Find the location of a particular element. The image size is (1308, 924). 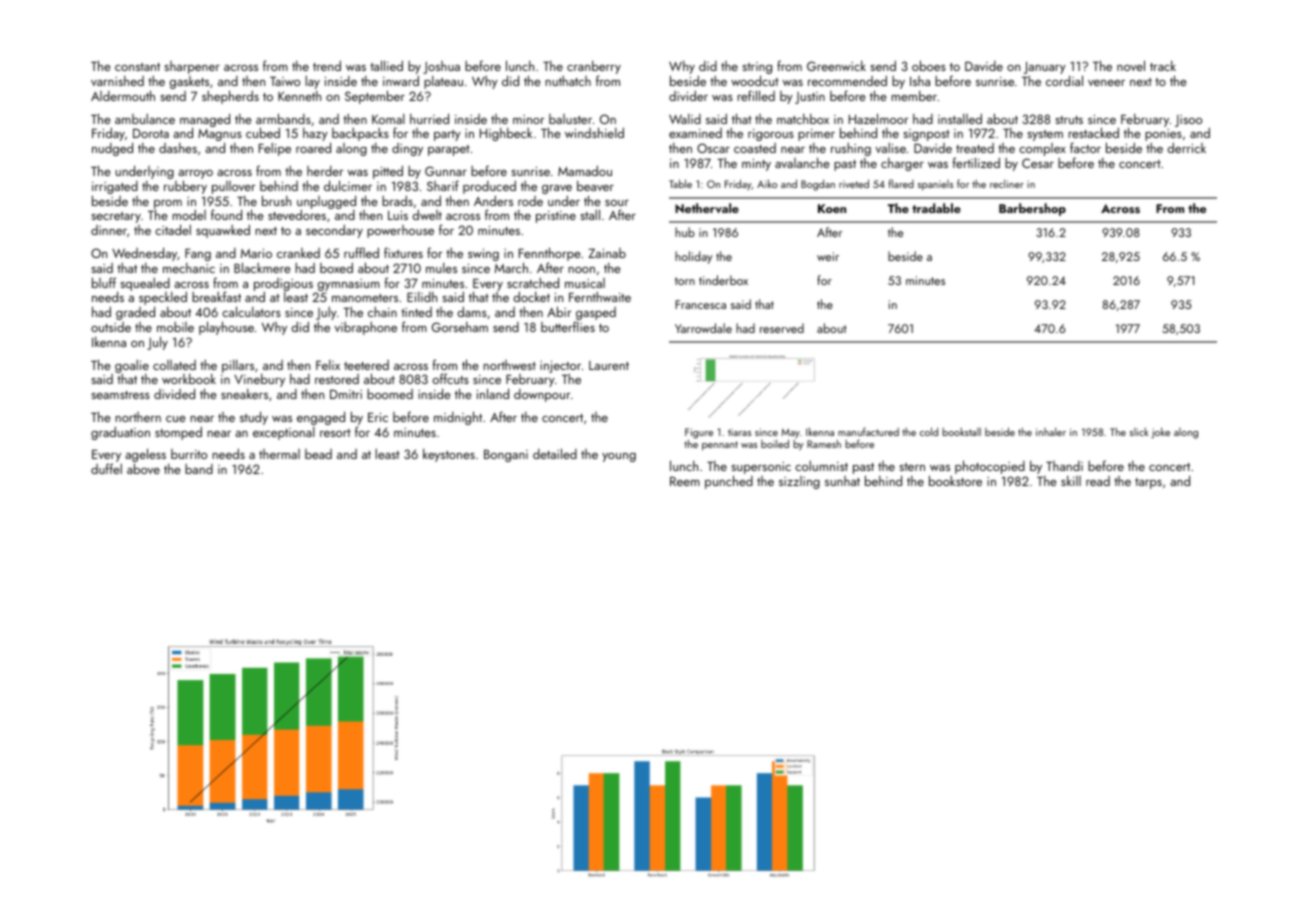

bluff is located at coordinates (104, 282).
